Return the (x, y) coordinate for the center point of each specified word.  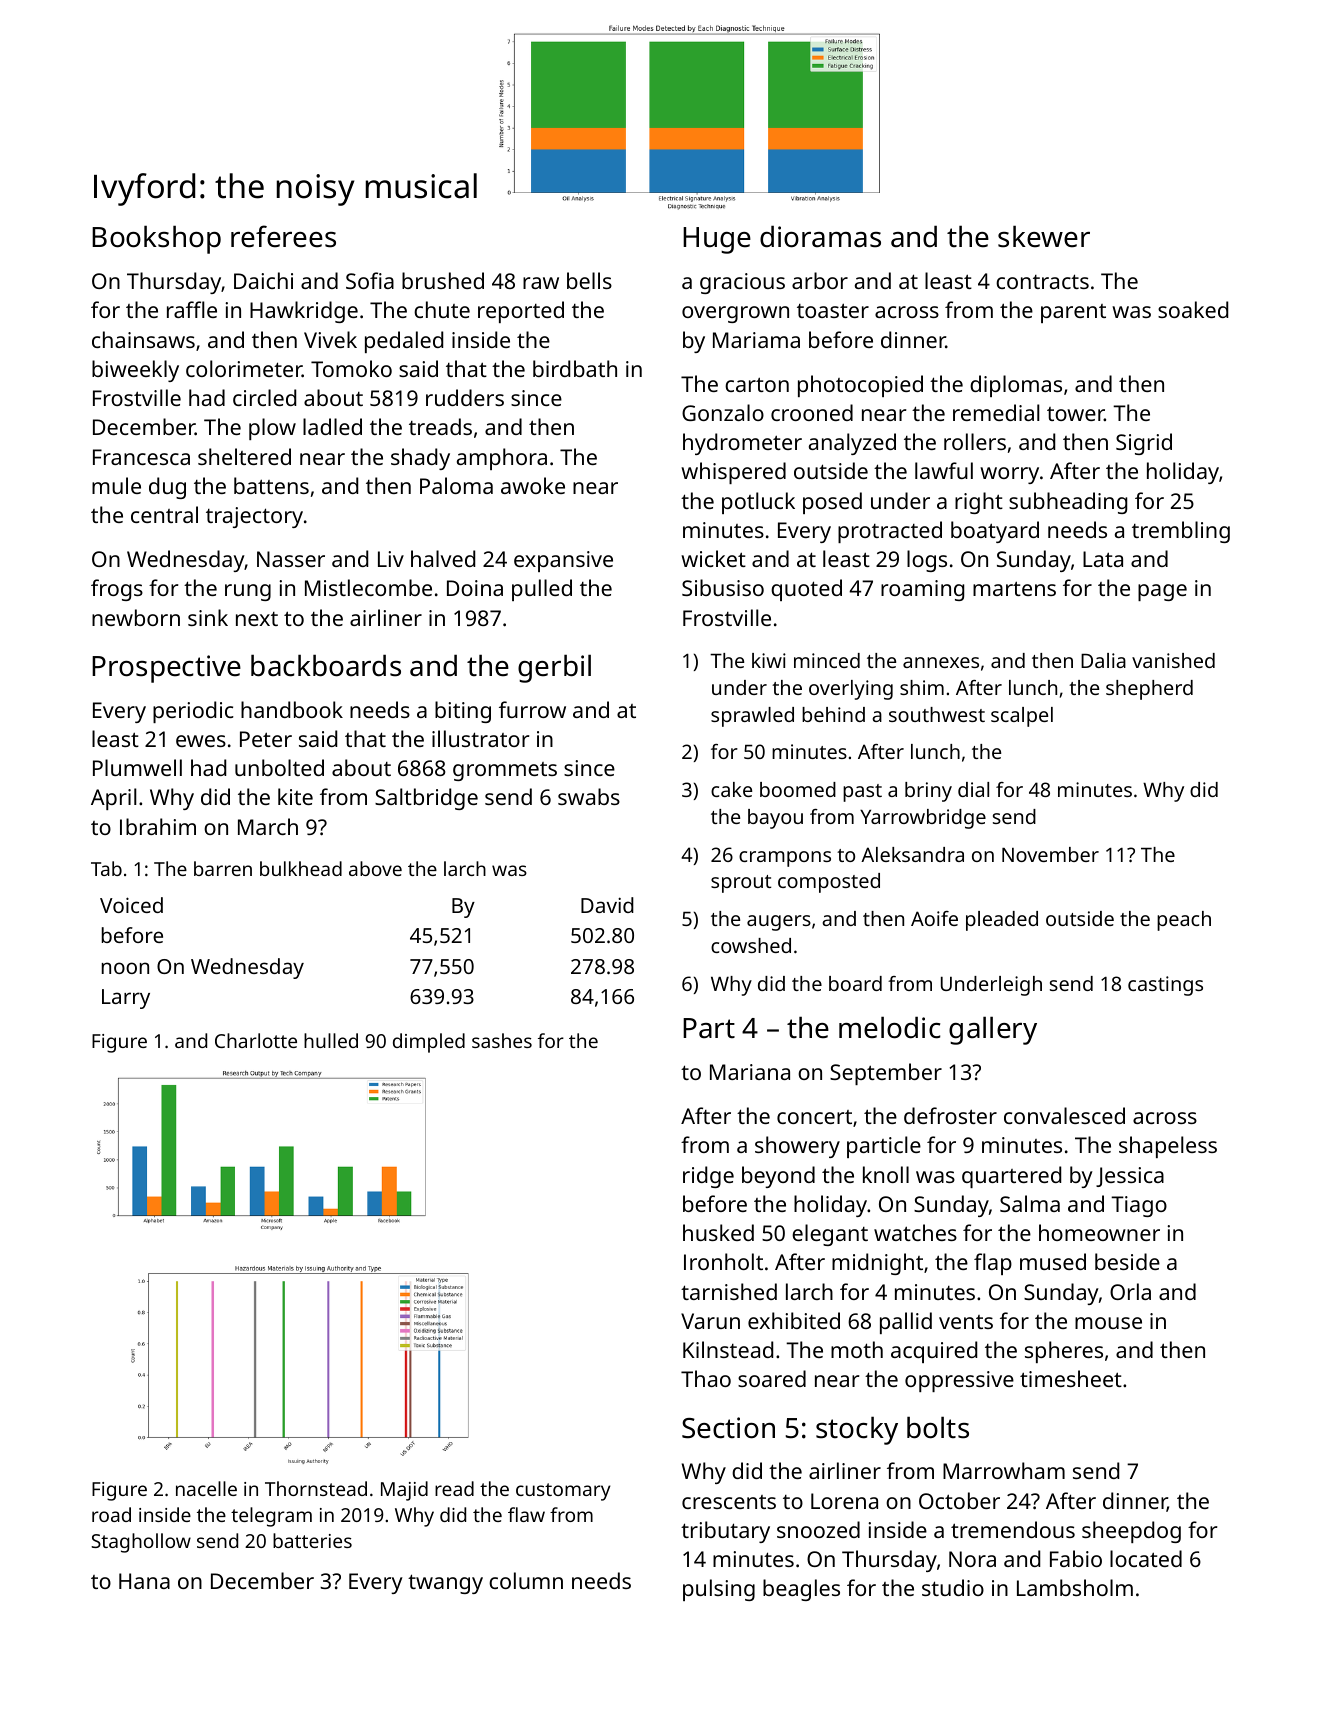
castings (1165, 986)
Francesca (141, 457)
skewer (1044, 236)
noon (125, 968)
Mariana (750, 1072)
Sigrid (1144, 444)
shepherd (1149, 690)
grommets (505, 771)
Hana (144, 1581)
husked (718, 1232)
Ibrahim (158, 826)
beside (1127, 1261)
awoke (533, 485)
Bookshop (156, 239)
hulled (331, 1040)
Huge (717, 240)
